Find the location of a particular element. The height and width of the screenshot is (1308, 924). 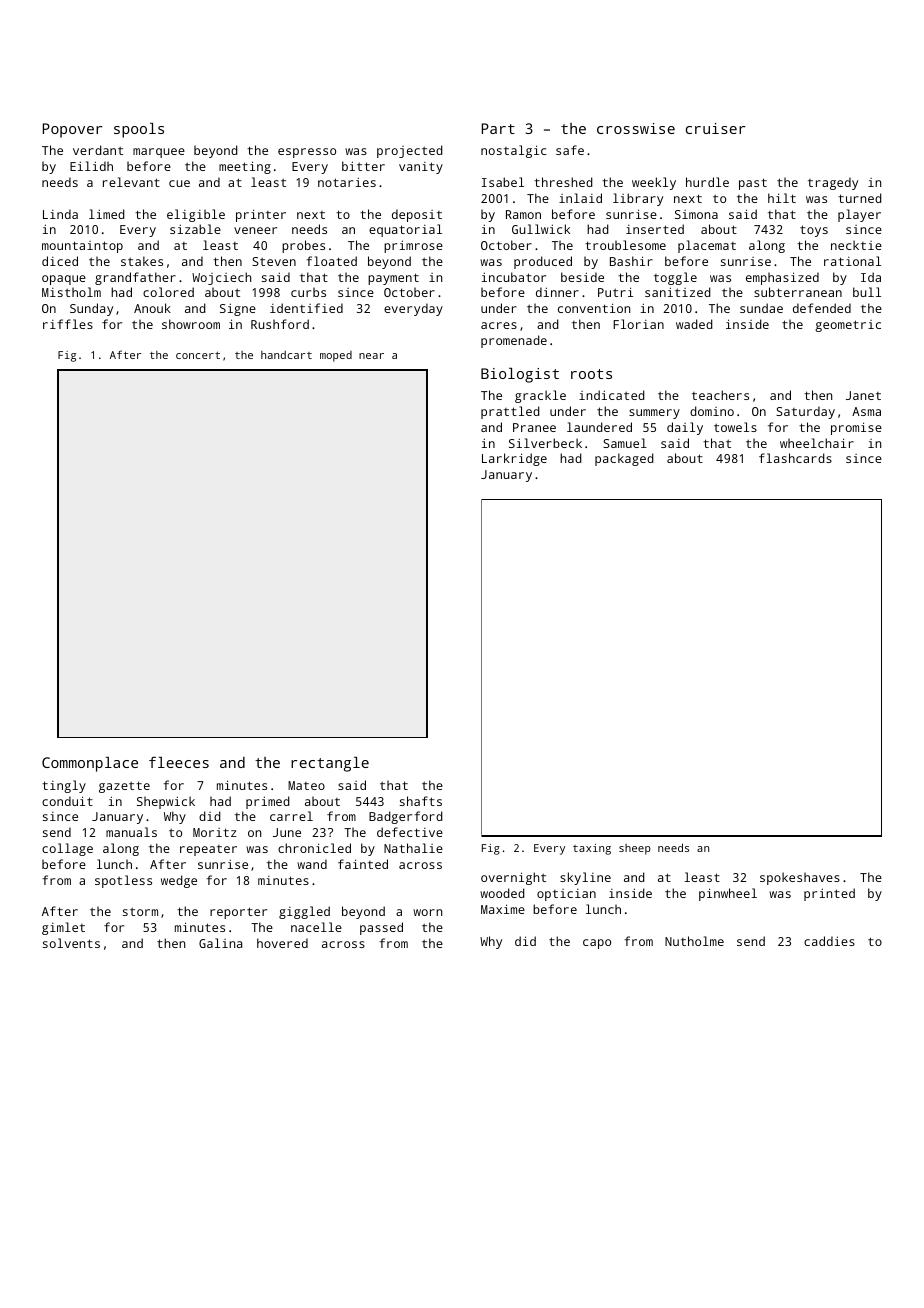

capo is located at coordinates (597, 944).
